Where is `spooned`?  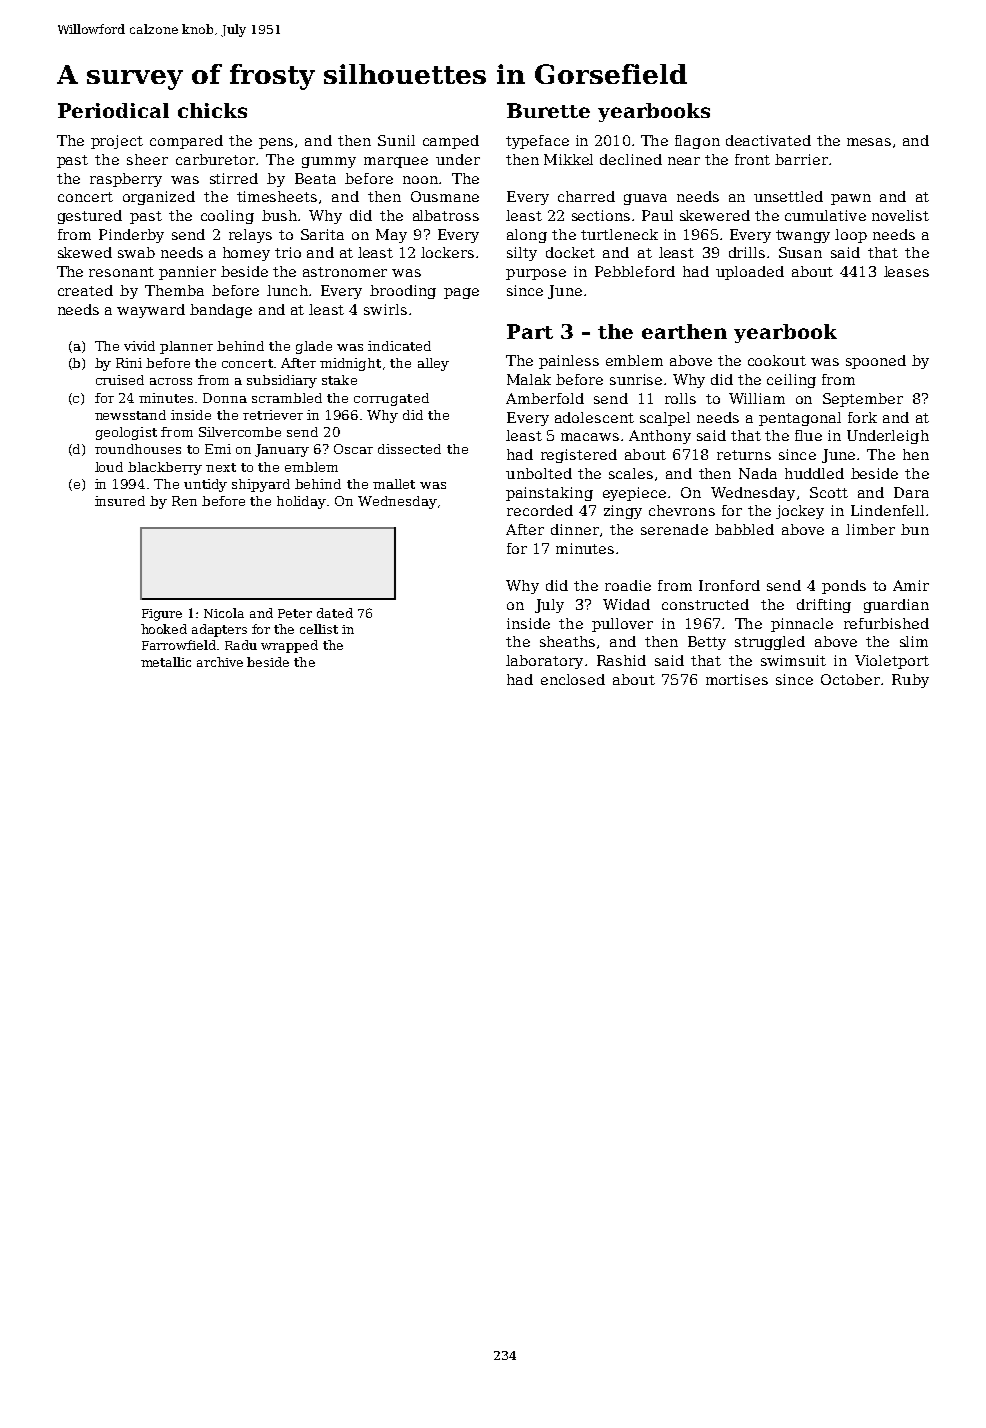 spooned is located at coordinates (876, 362).
